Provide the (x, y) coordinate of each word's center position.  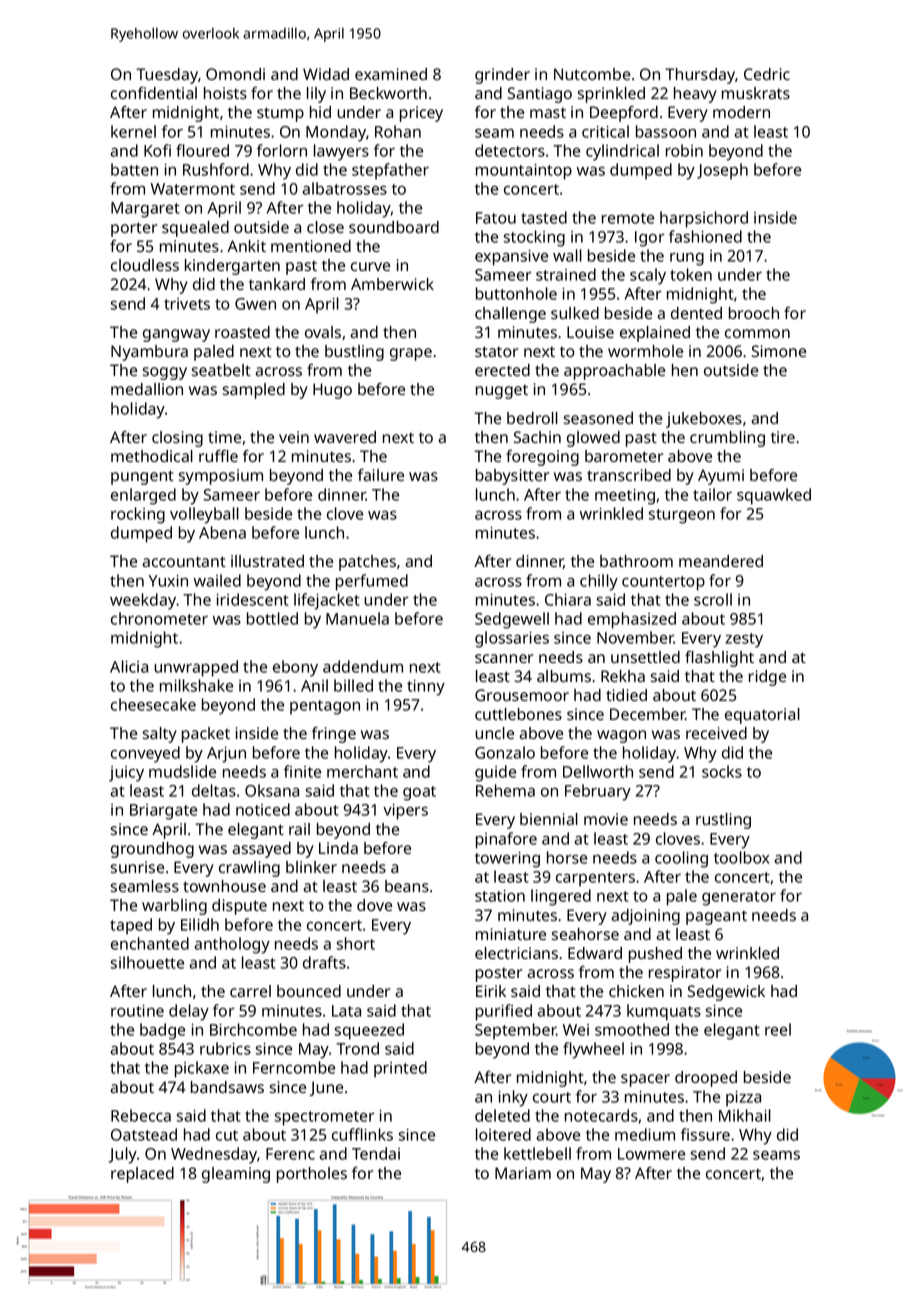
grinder (502, 76)
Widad (326, 74)
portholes (312, 1175)
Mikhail (745, 1115)
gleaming (236, 1175)
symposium (221, 477)
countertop (663, 583)
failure (381, 475)
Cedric (767, 74)
